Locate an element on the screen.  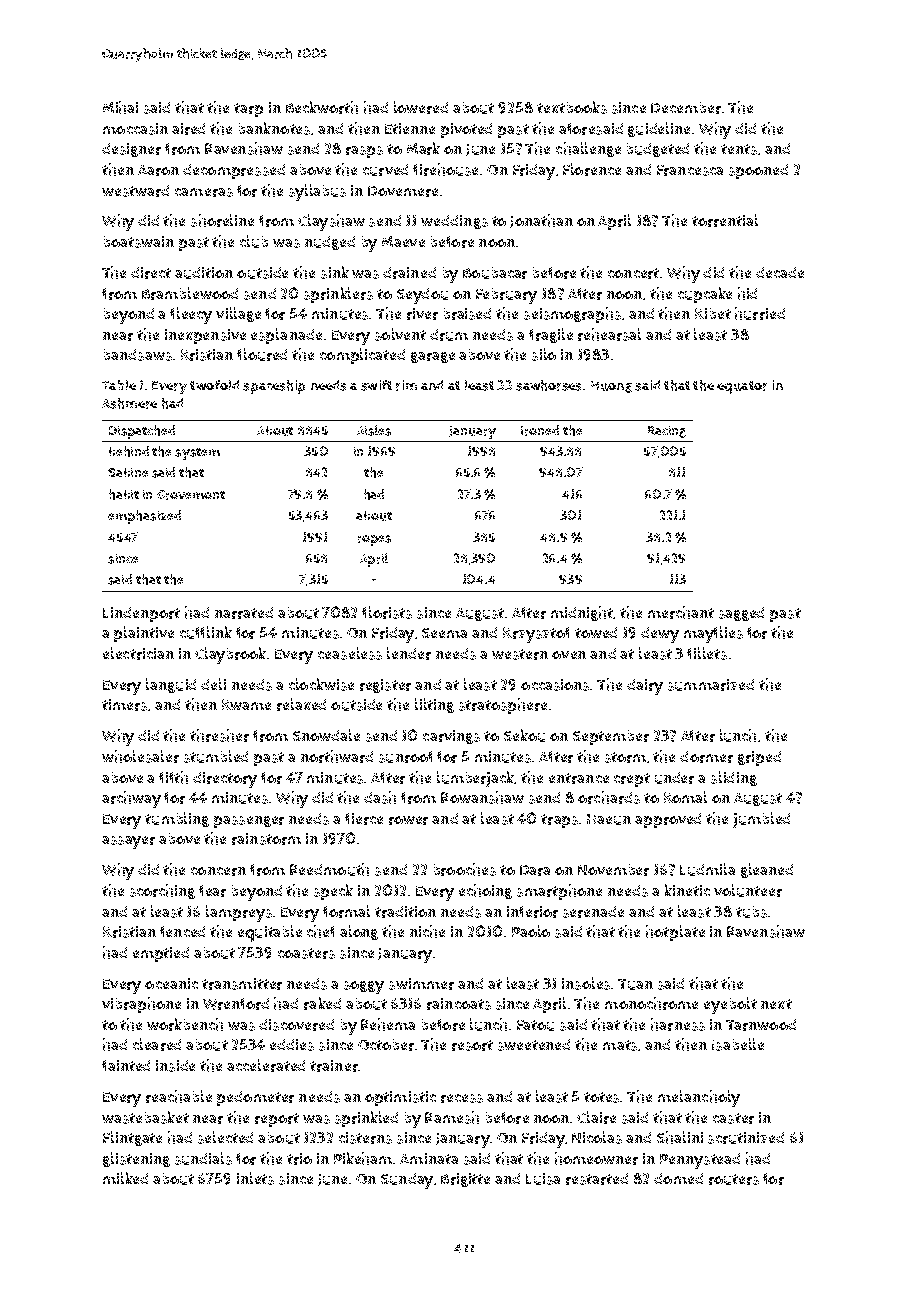
Grovemont is located at coordinates (191, 495).
